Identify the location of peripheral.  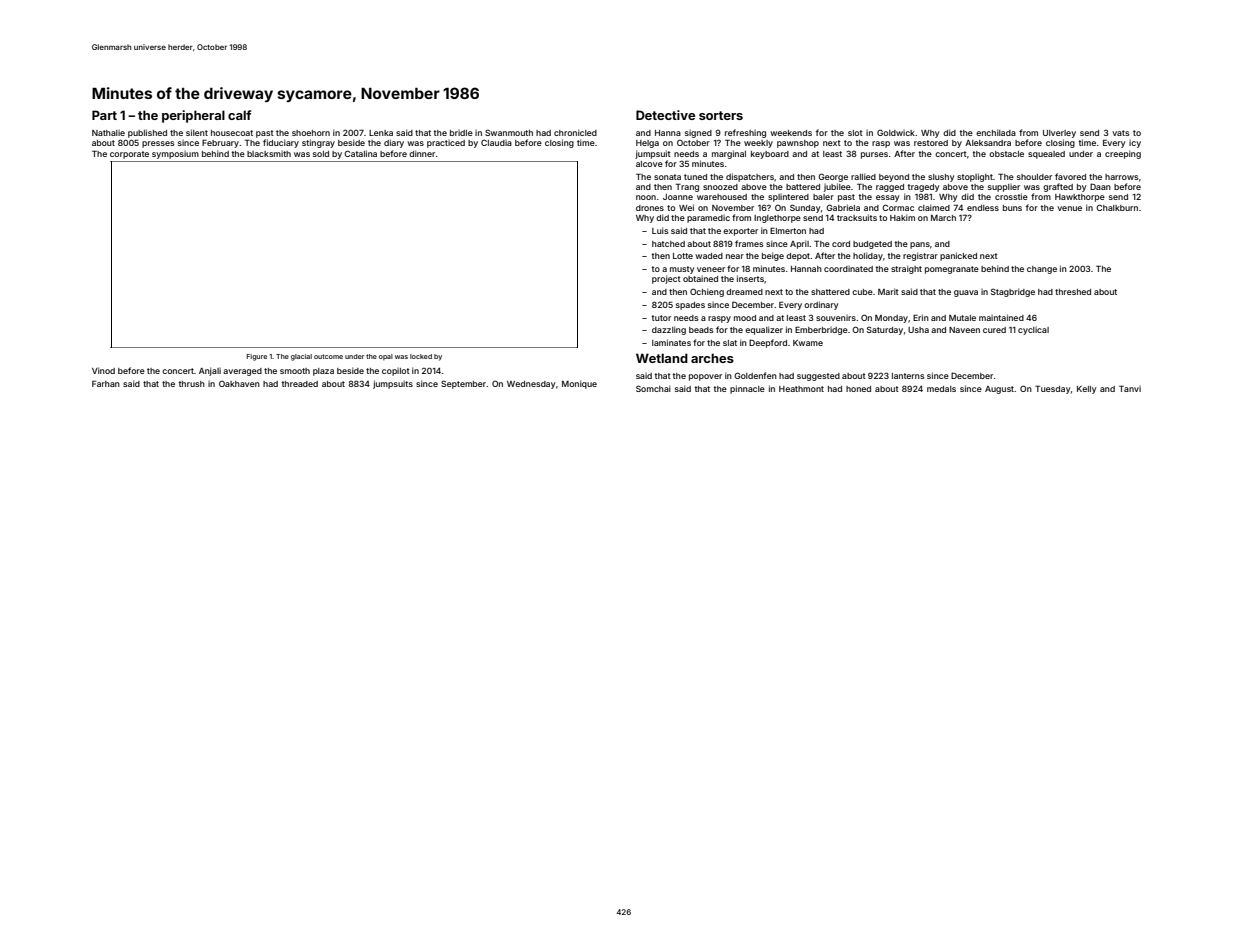
(193, 116).
